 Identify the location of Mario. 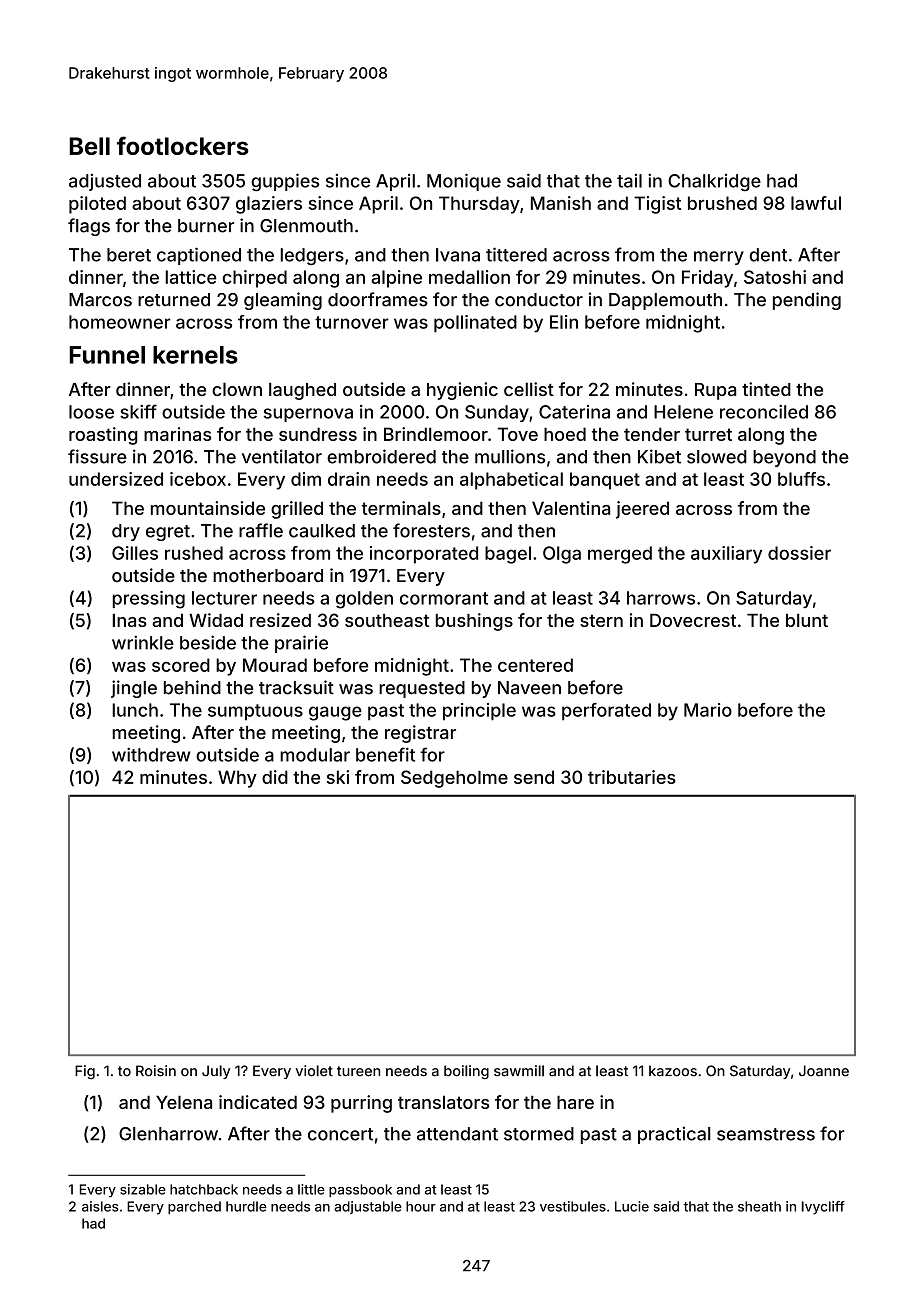
(708, 710).
